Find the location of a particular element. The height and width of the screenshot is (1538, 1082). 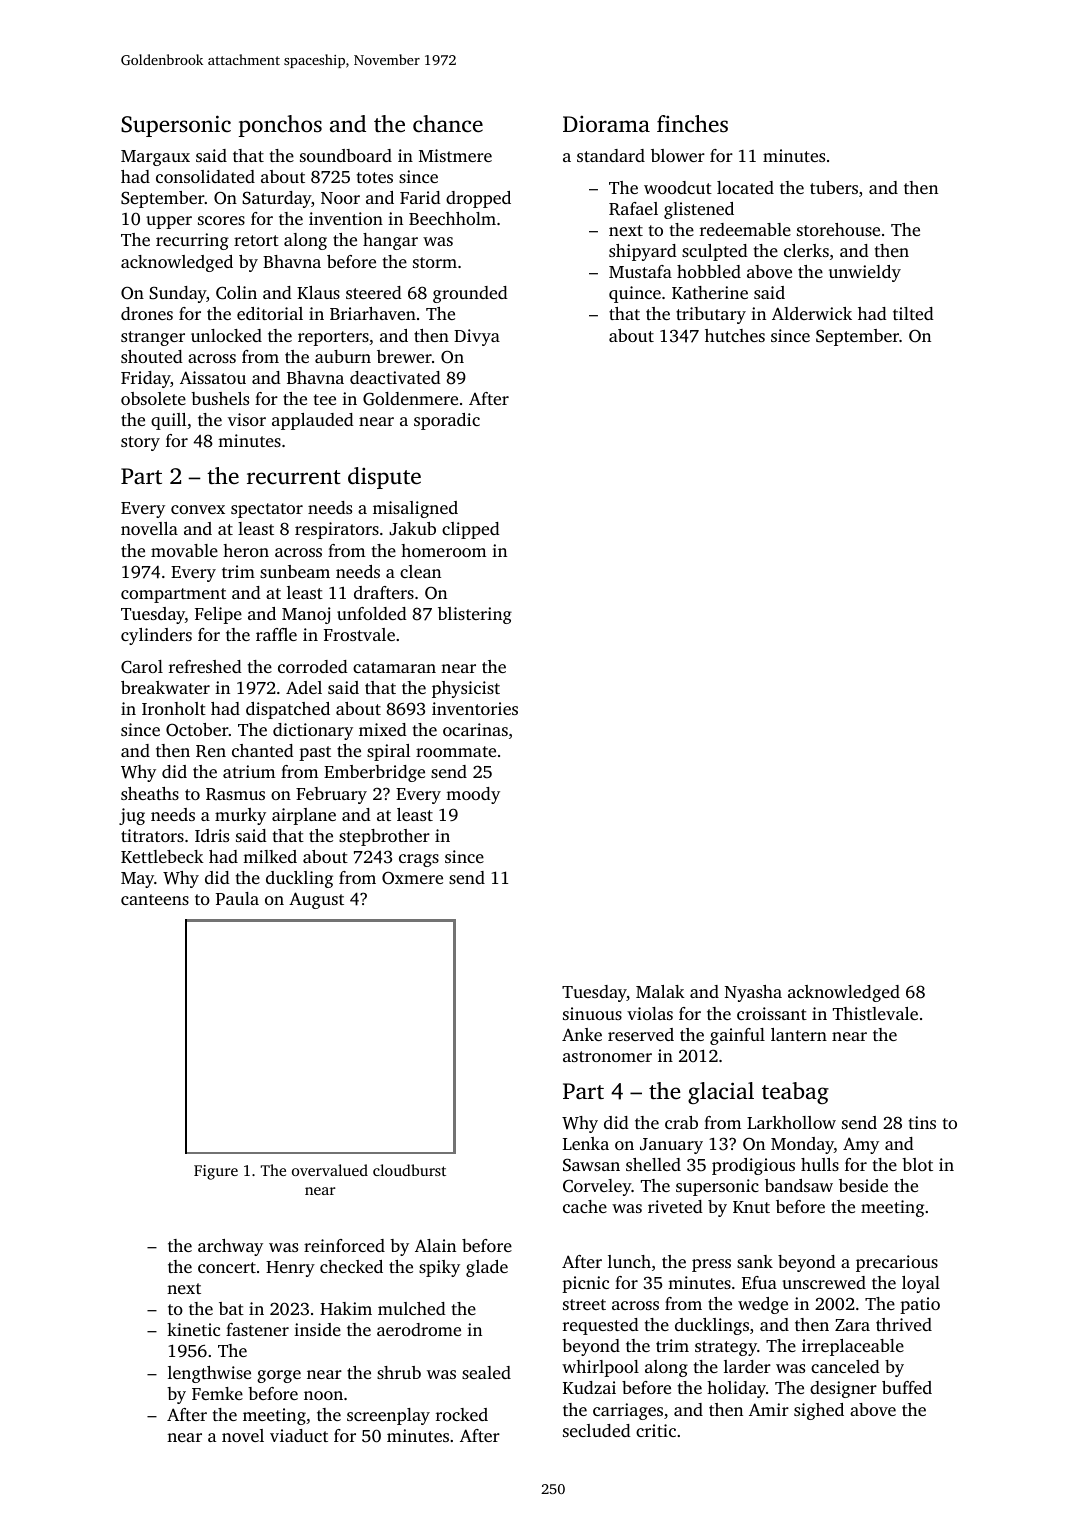

February is located at coordinates (331, 795).
